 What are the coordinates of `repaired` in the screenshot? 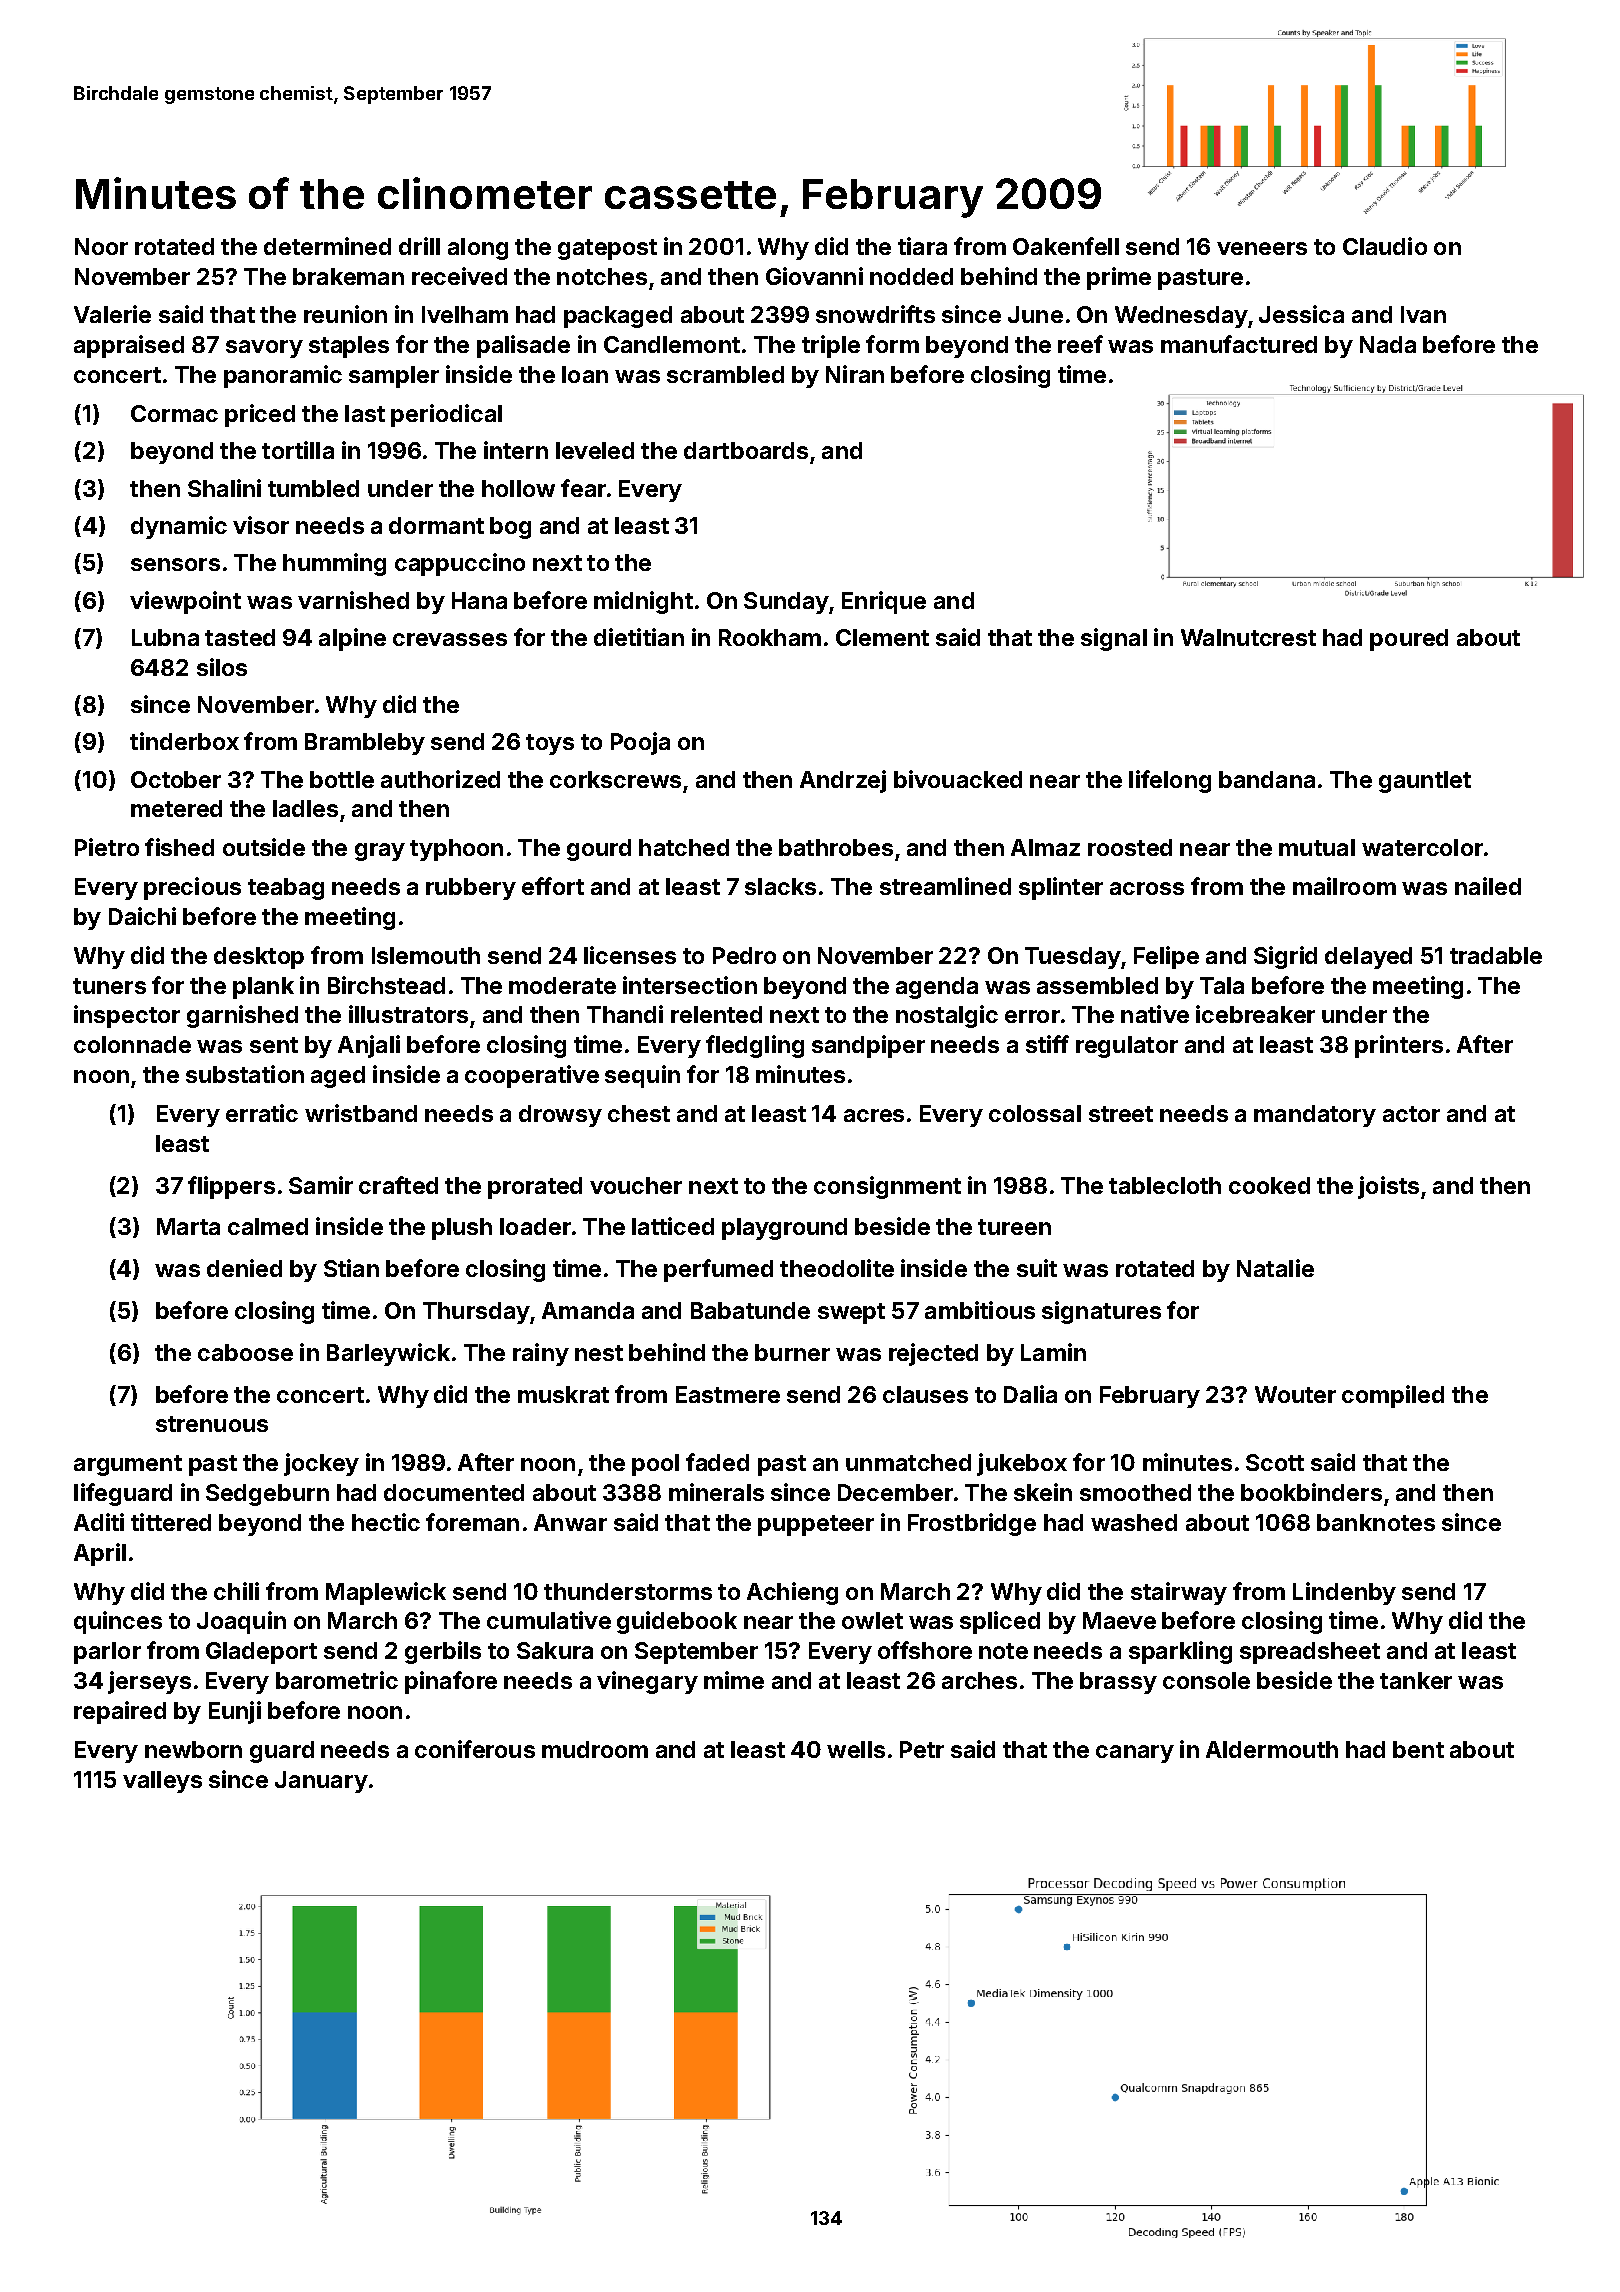 It's located at (120, 1712).
